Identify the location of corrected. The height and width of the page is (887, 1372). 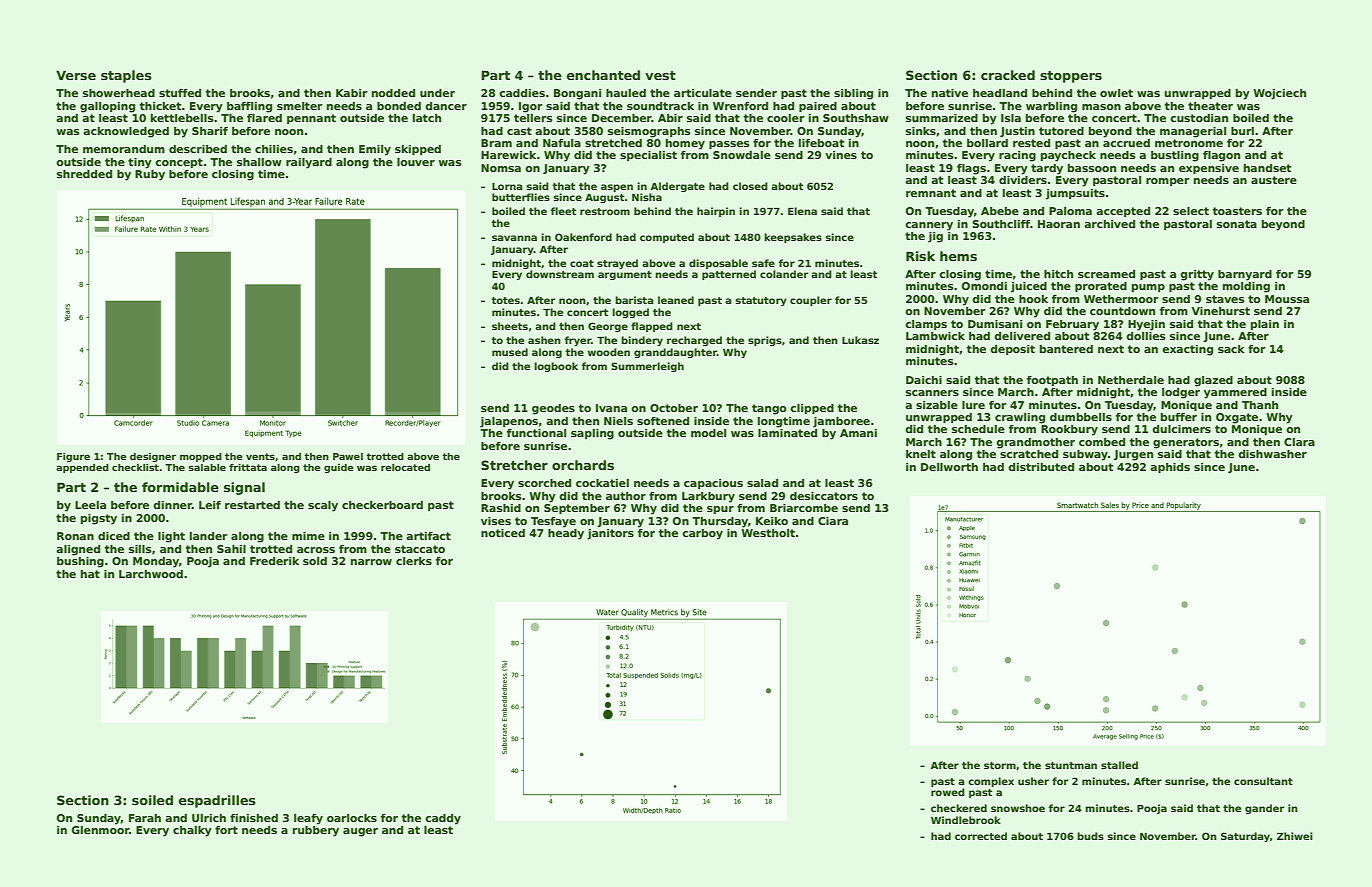
(981, 836).
